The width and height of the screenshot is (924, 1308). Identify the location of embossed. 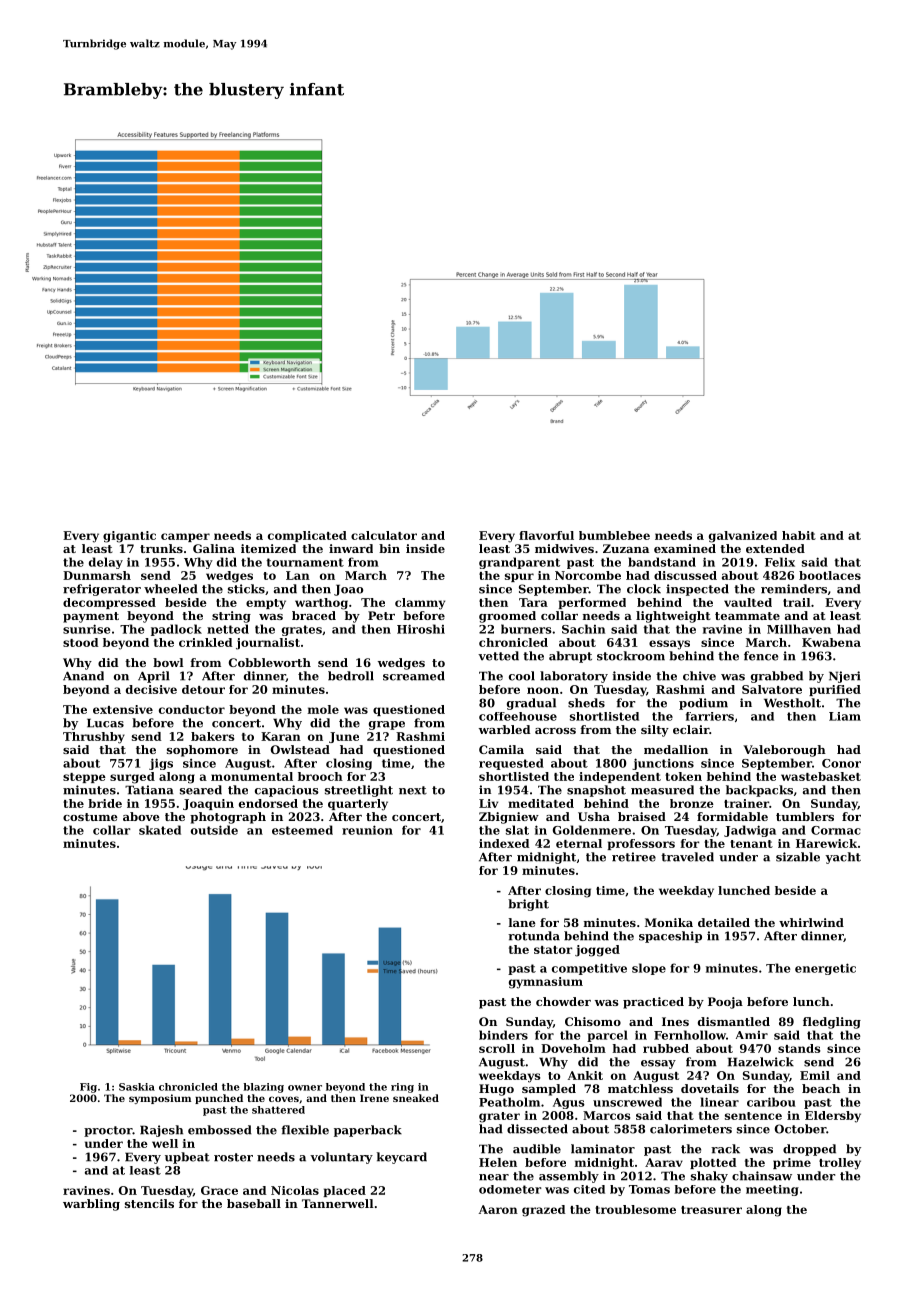
(220, 1130).
